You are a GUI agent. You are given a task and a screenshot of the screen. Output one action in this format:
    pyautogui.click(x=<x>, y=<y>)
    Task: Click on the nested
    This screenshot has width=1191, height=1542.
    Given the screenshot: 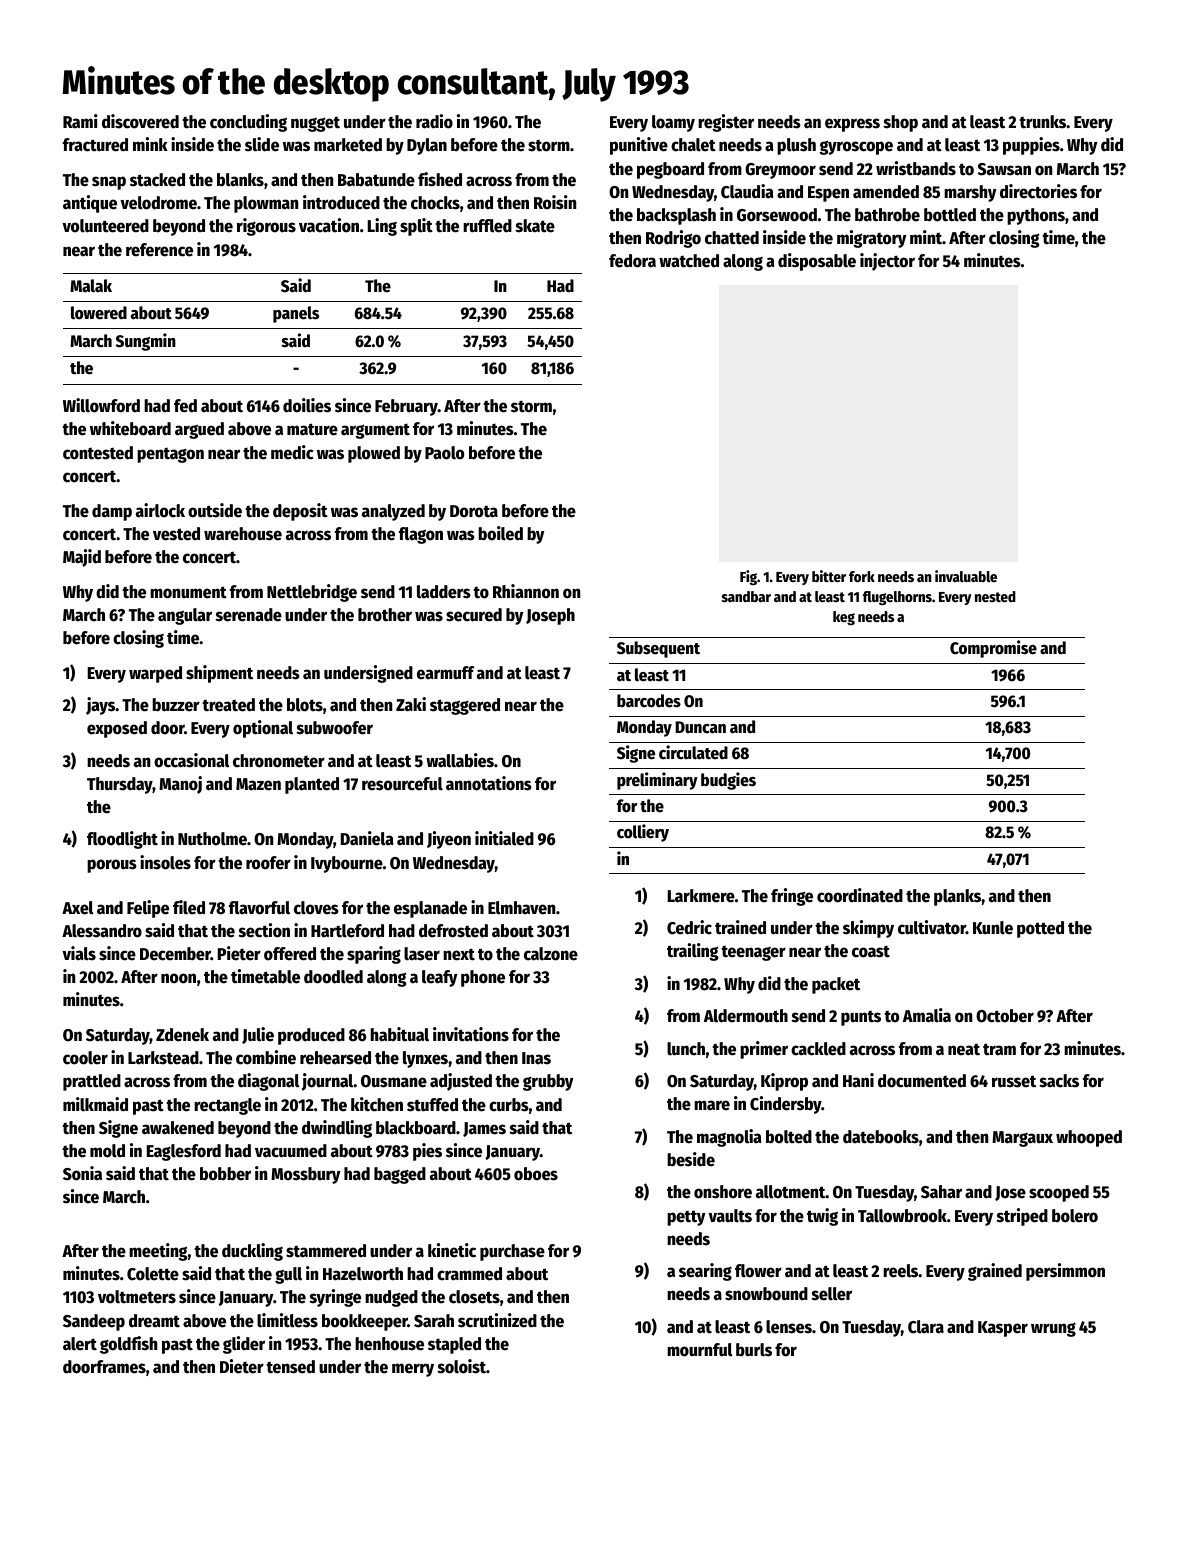 What is the action you would take?
    pyautogui.click(x=995, y=596)
